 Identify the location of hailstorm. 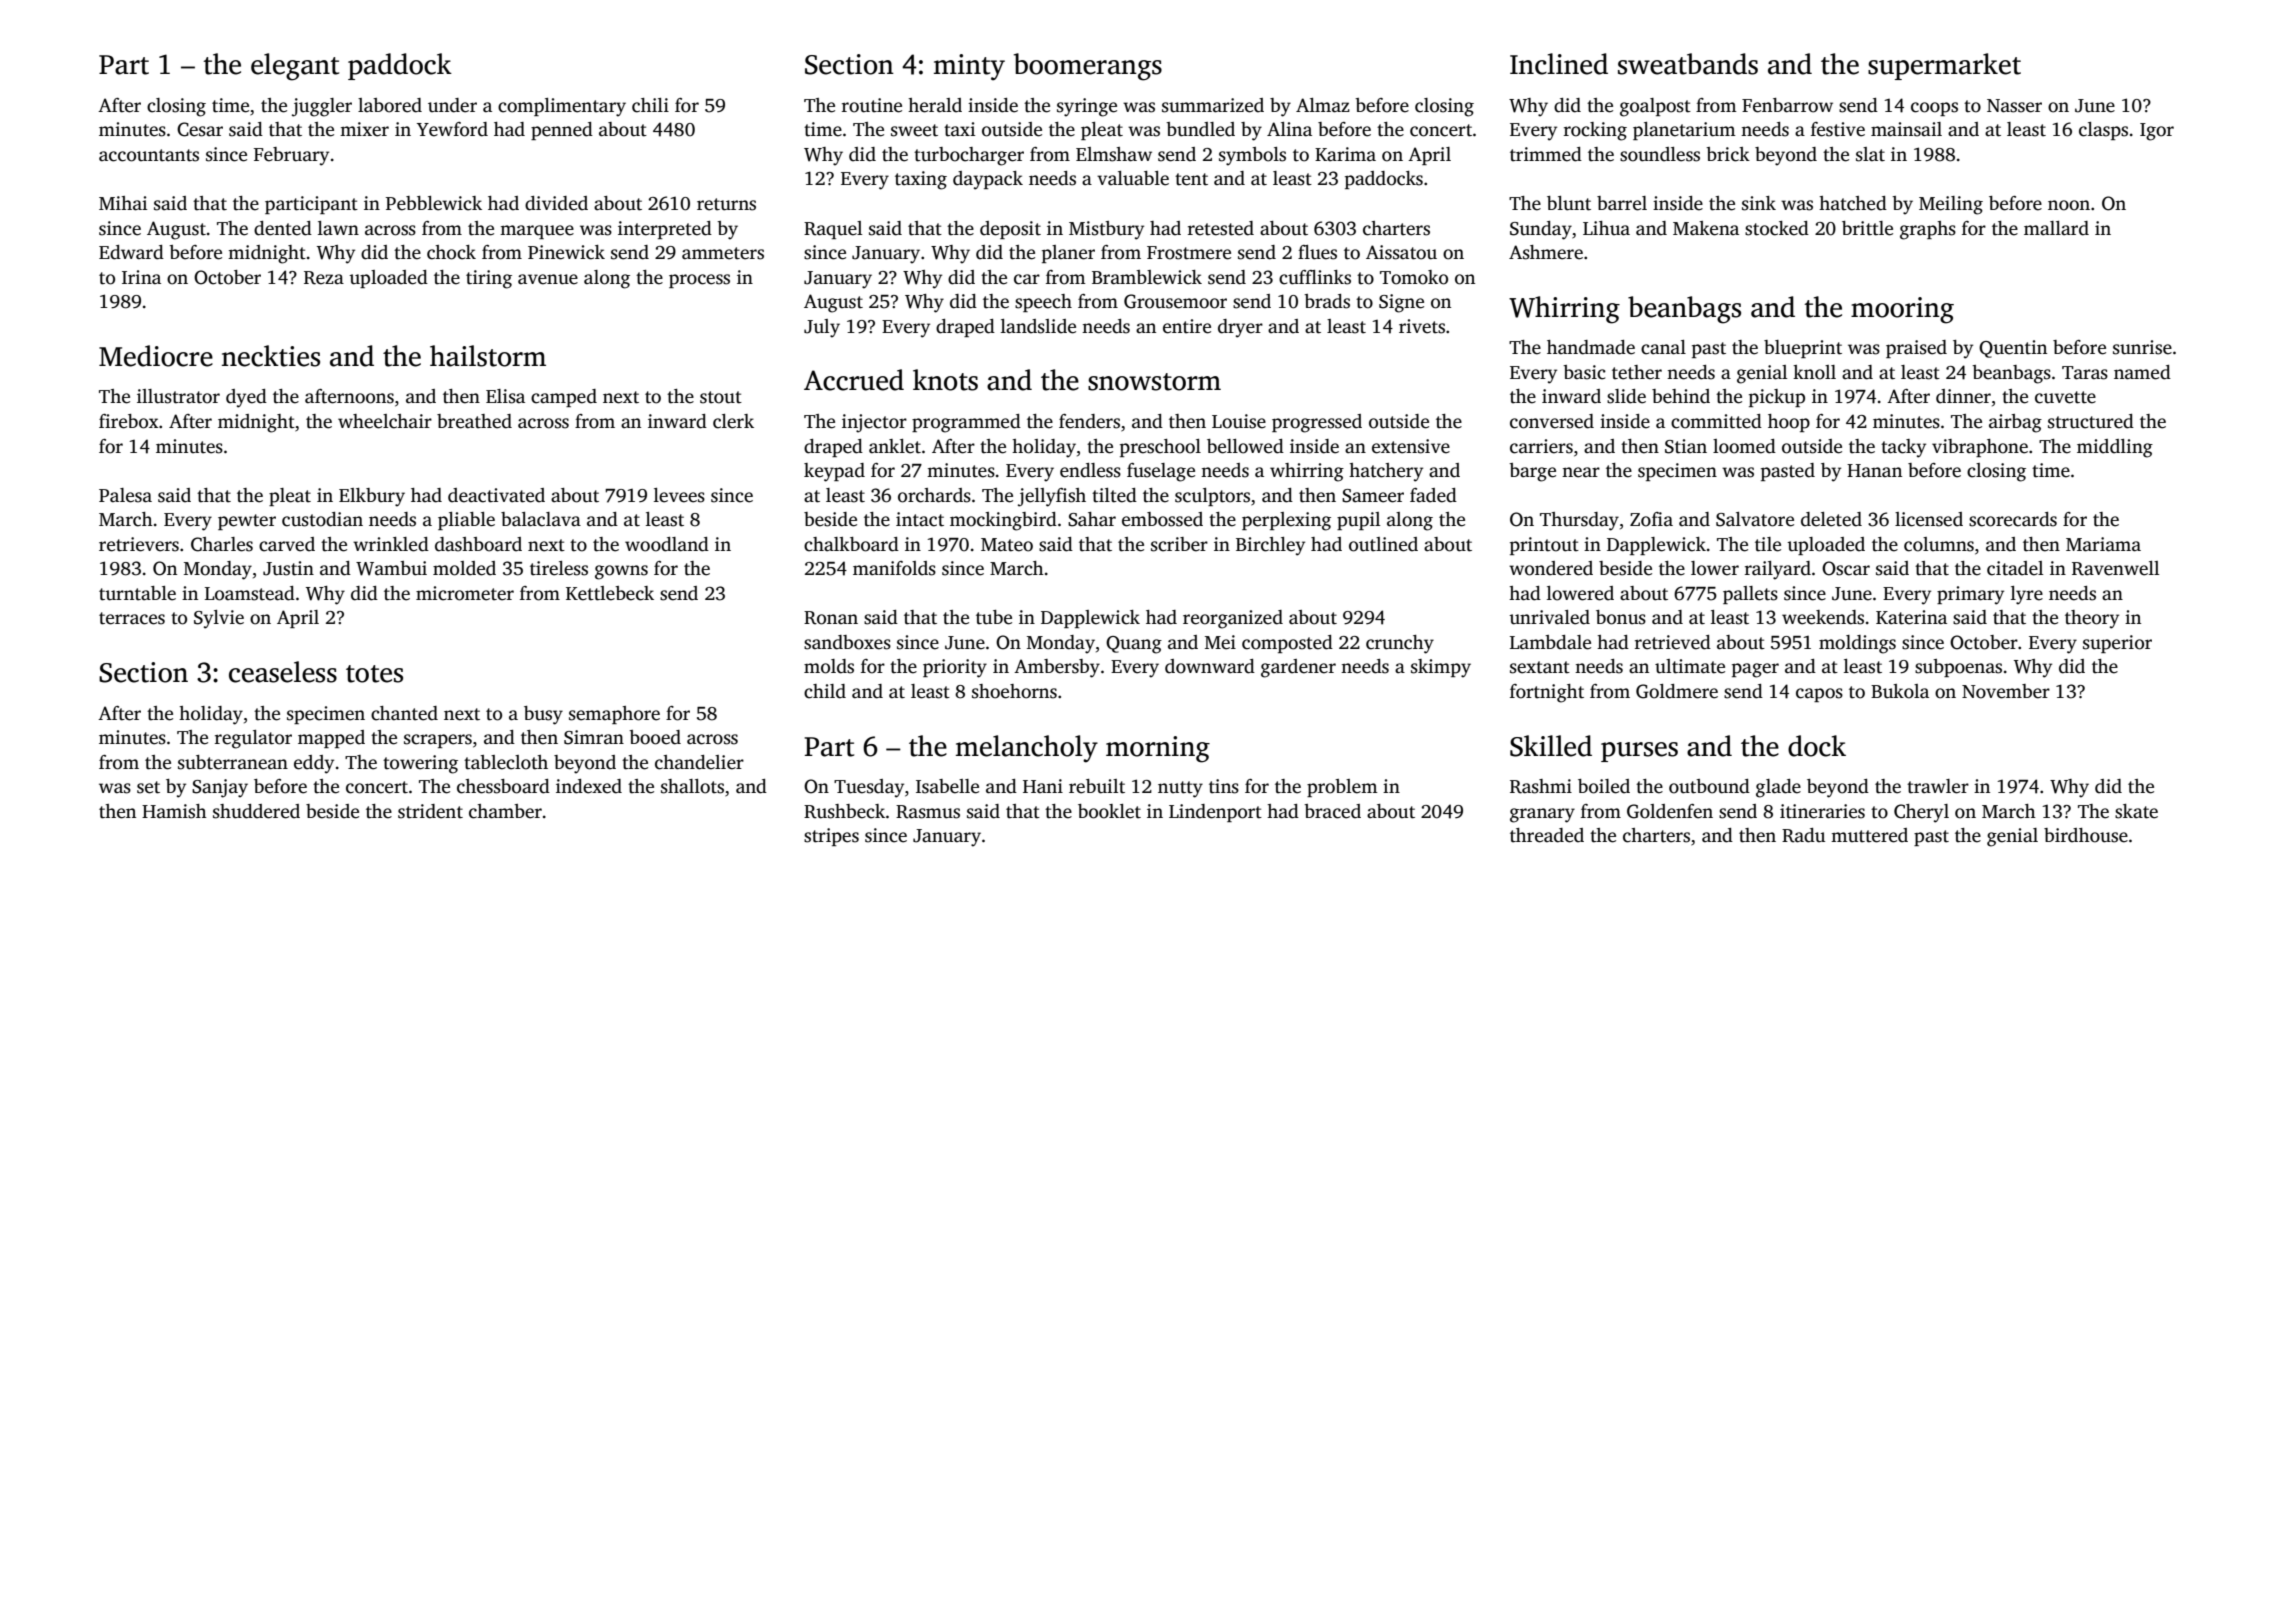
(488, 356).
